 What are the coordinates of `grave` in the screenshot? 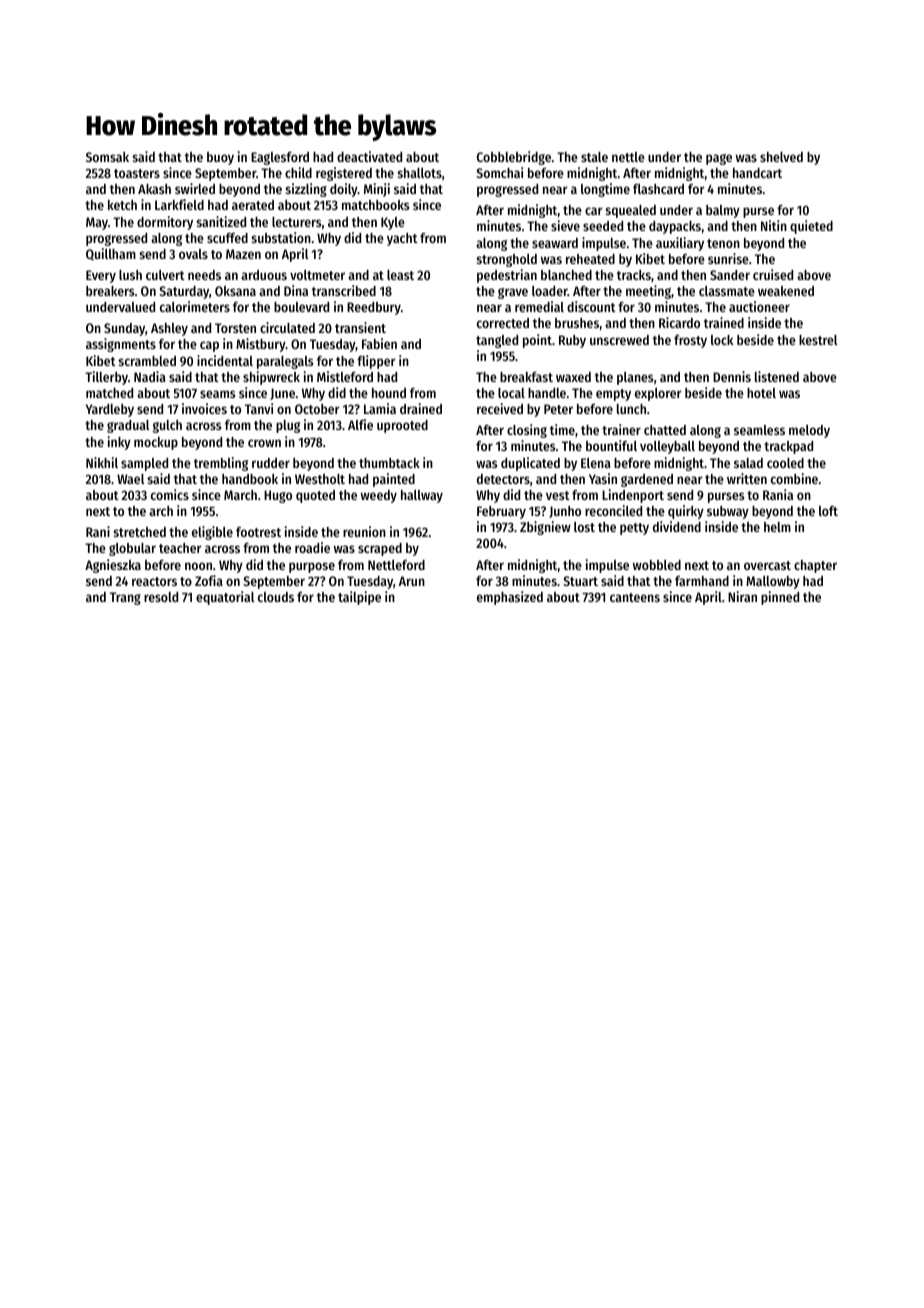 It's located at (513, 293).
